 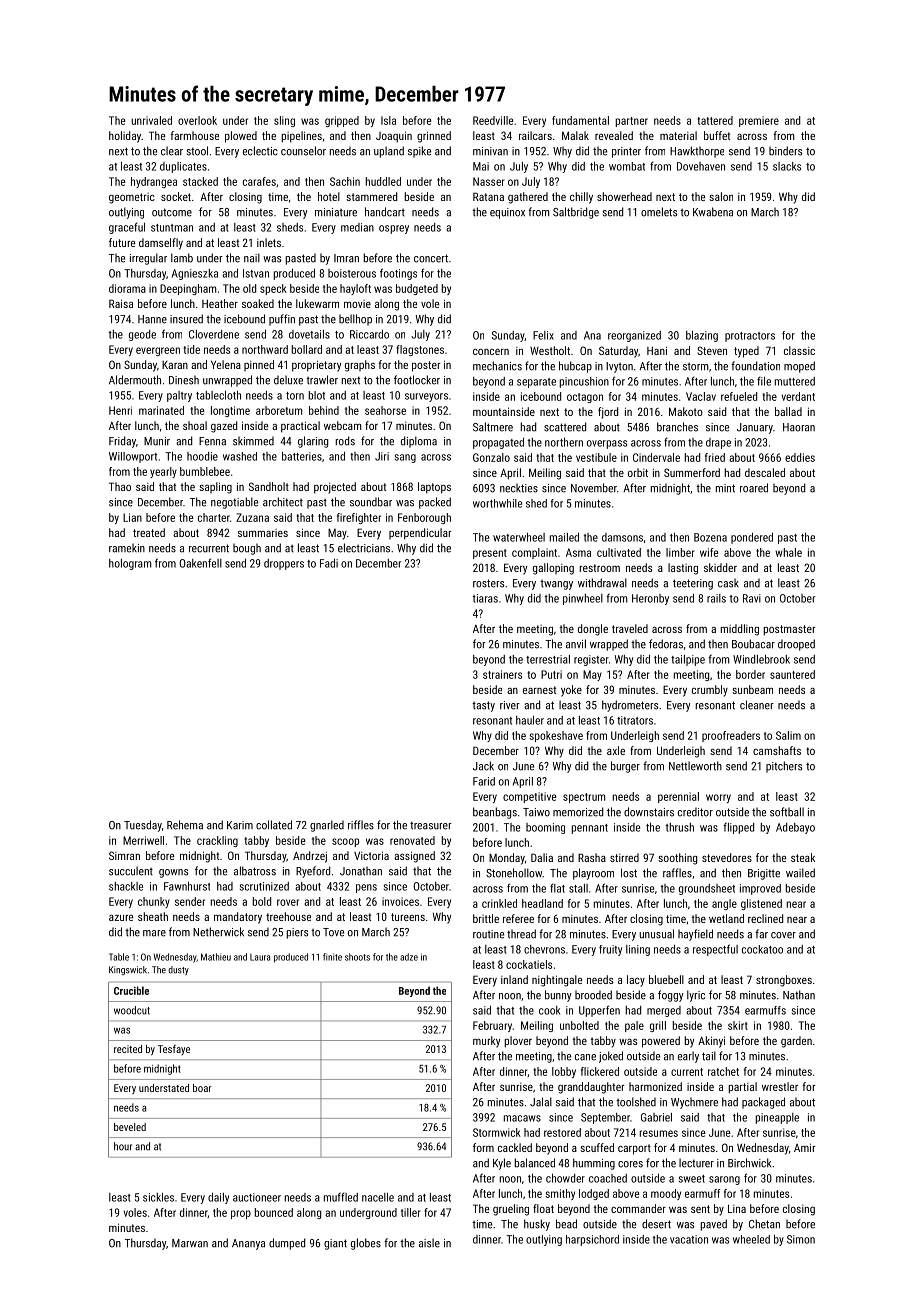 I want to click on rosters, so click(x=488, y=583).
